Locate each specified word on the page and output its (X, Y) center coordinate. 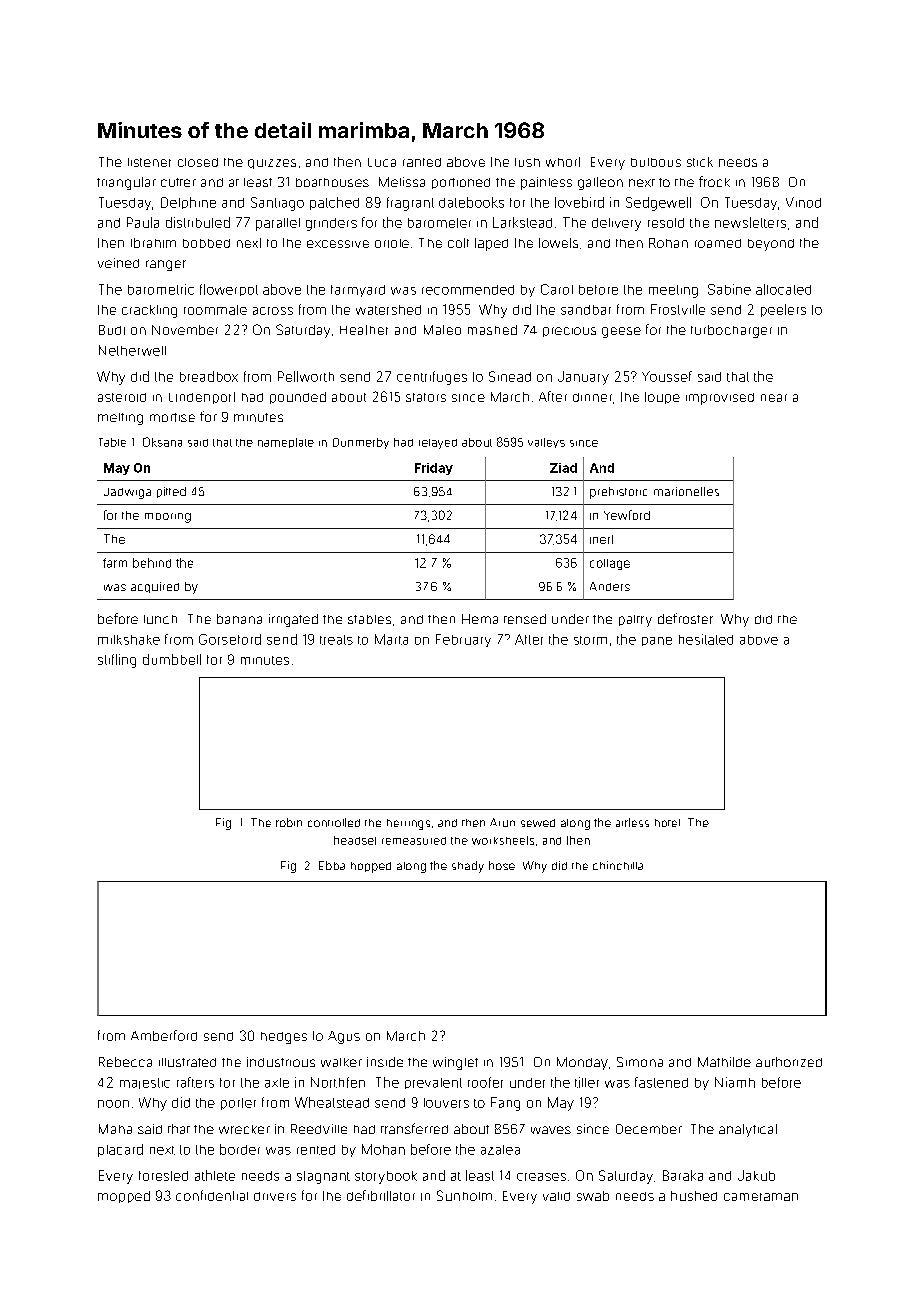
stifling (117, 661)
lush (527, 162)
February (463, 640)
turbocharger (731, 331)
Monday (582, 1063)
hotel (667, 823)
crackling (149, 311)
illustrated (187, 1062)
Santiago (277, 204)
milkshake (129, 640)
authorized (789, 1062)
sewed (538, 823)
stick (700, 162)
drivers (275, 1196)
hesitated (706, 639)
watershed (388, 310)
